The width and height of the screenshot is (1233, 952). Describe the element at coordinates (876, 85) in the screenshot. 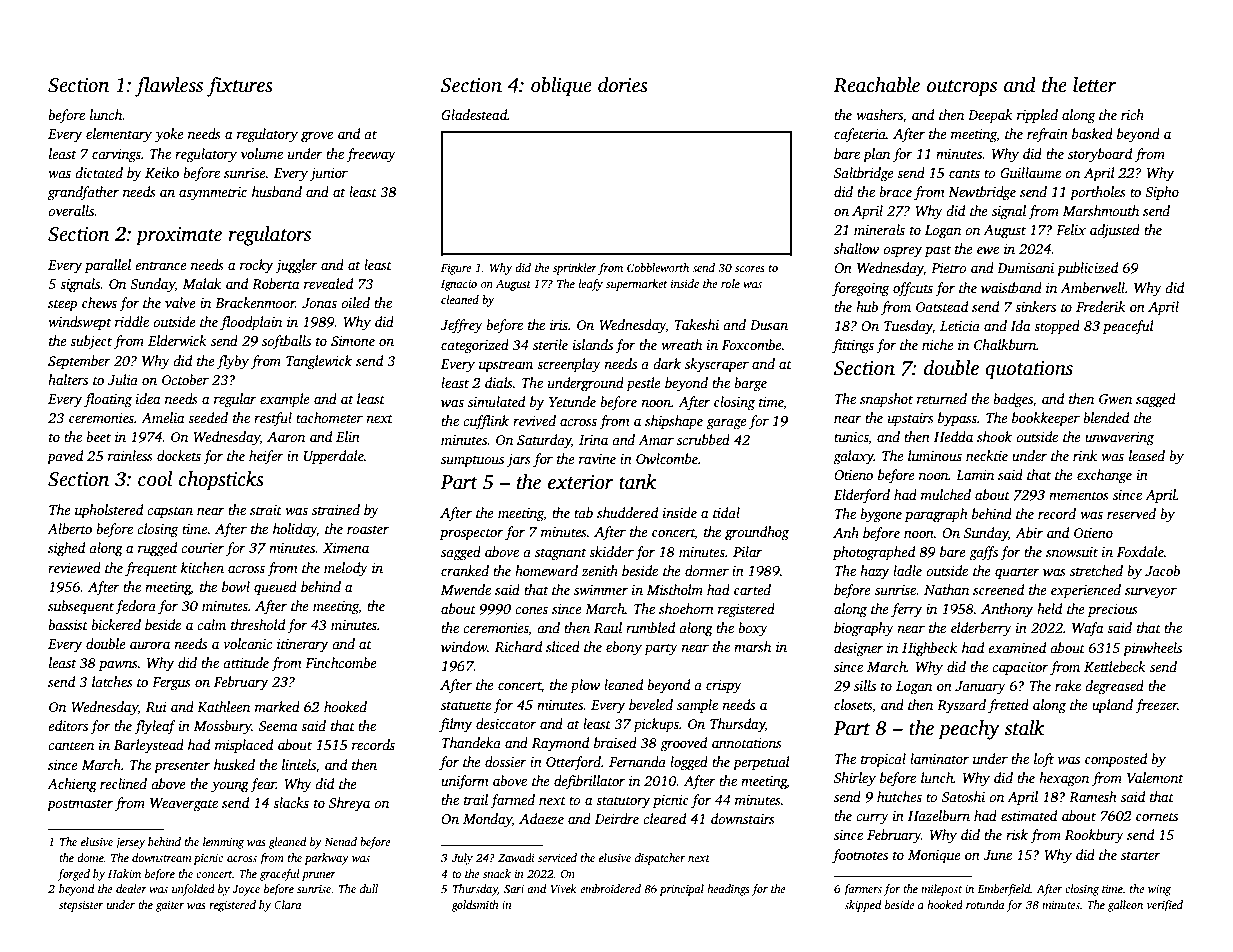

I see `Reachable` at that location.
